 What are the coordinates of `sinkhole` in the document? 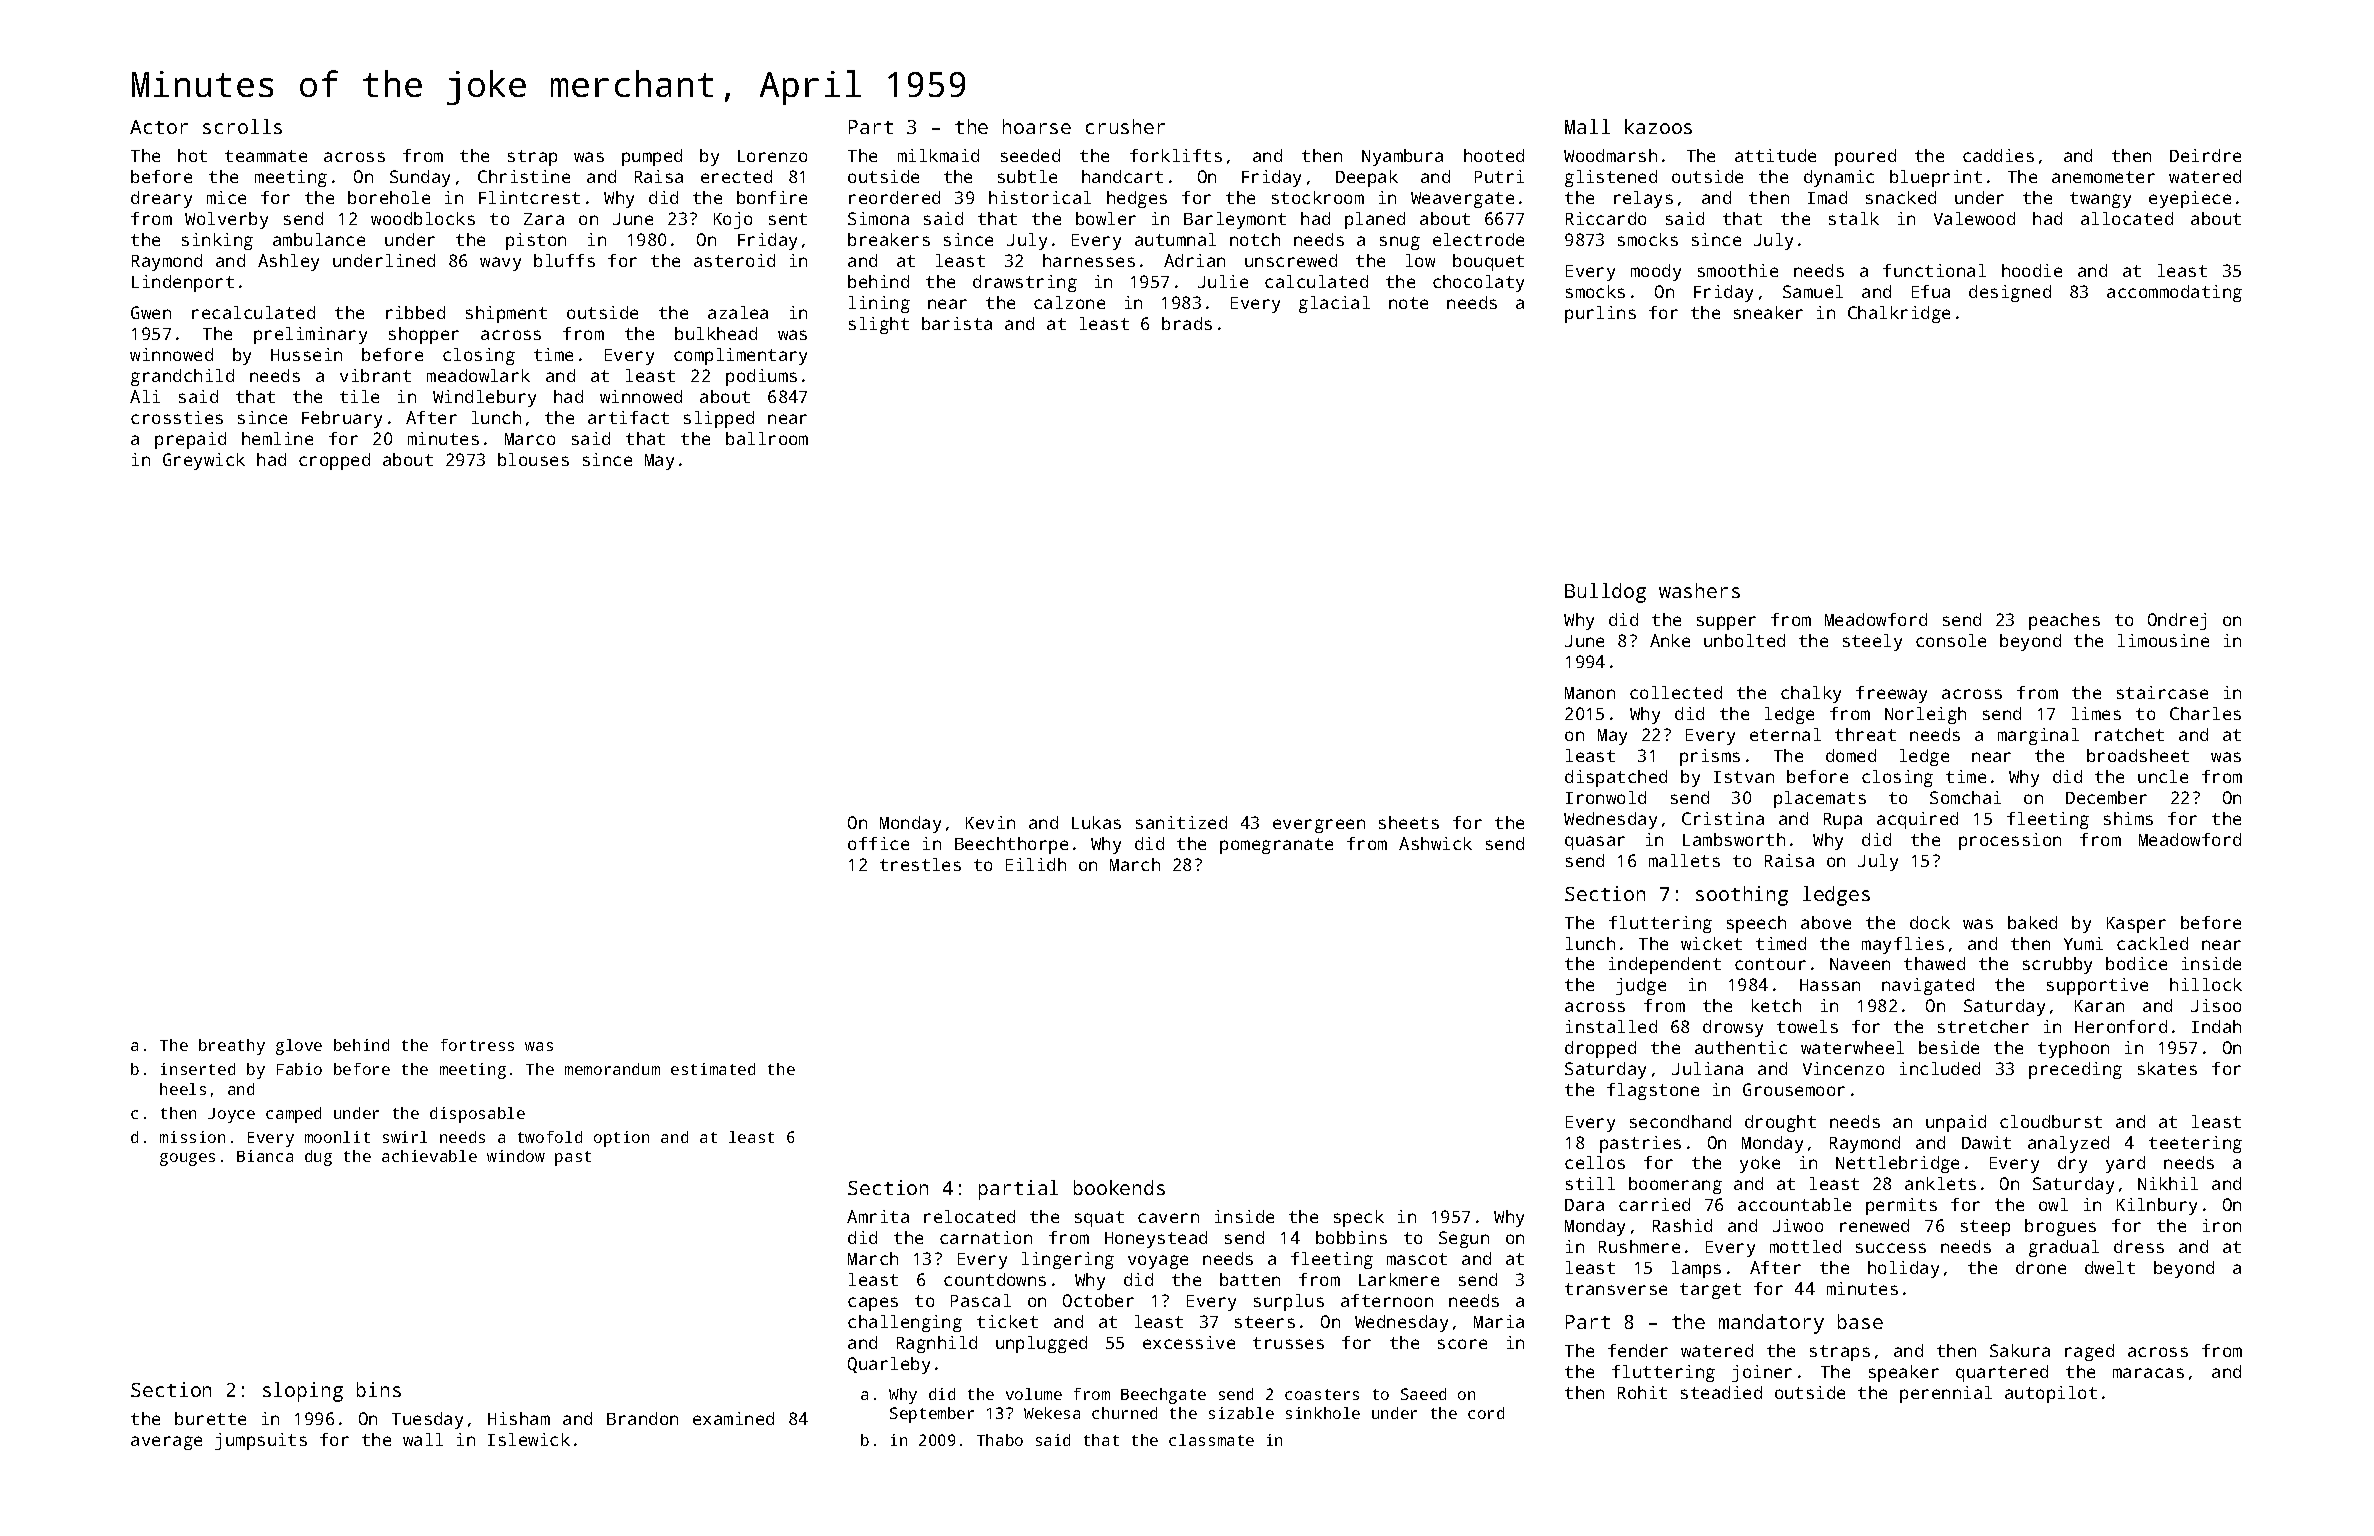 It's located at (1323, 1413).
